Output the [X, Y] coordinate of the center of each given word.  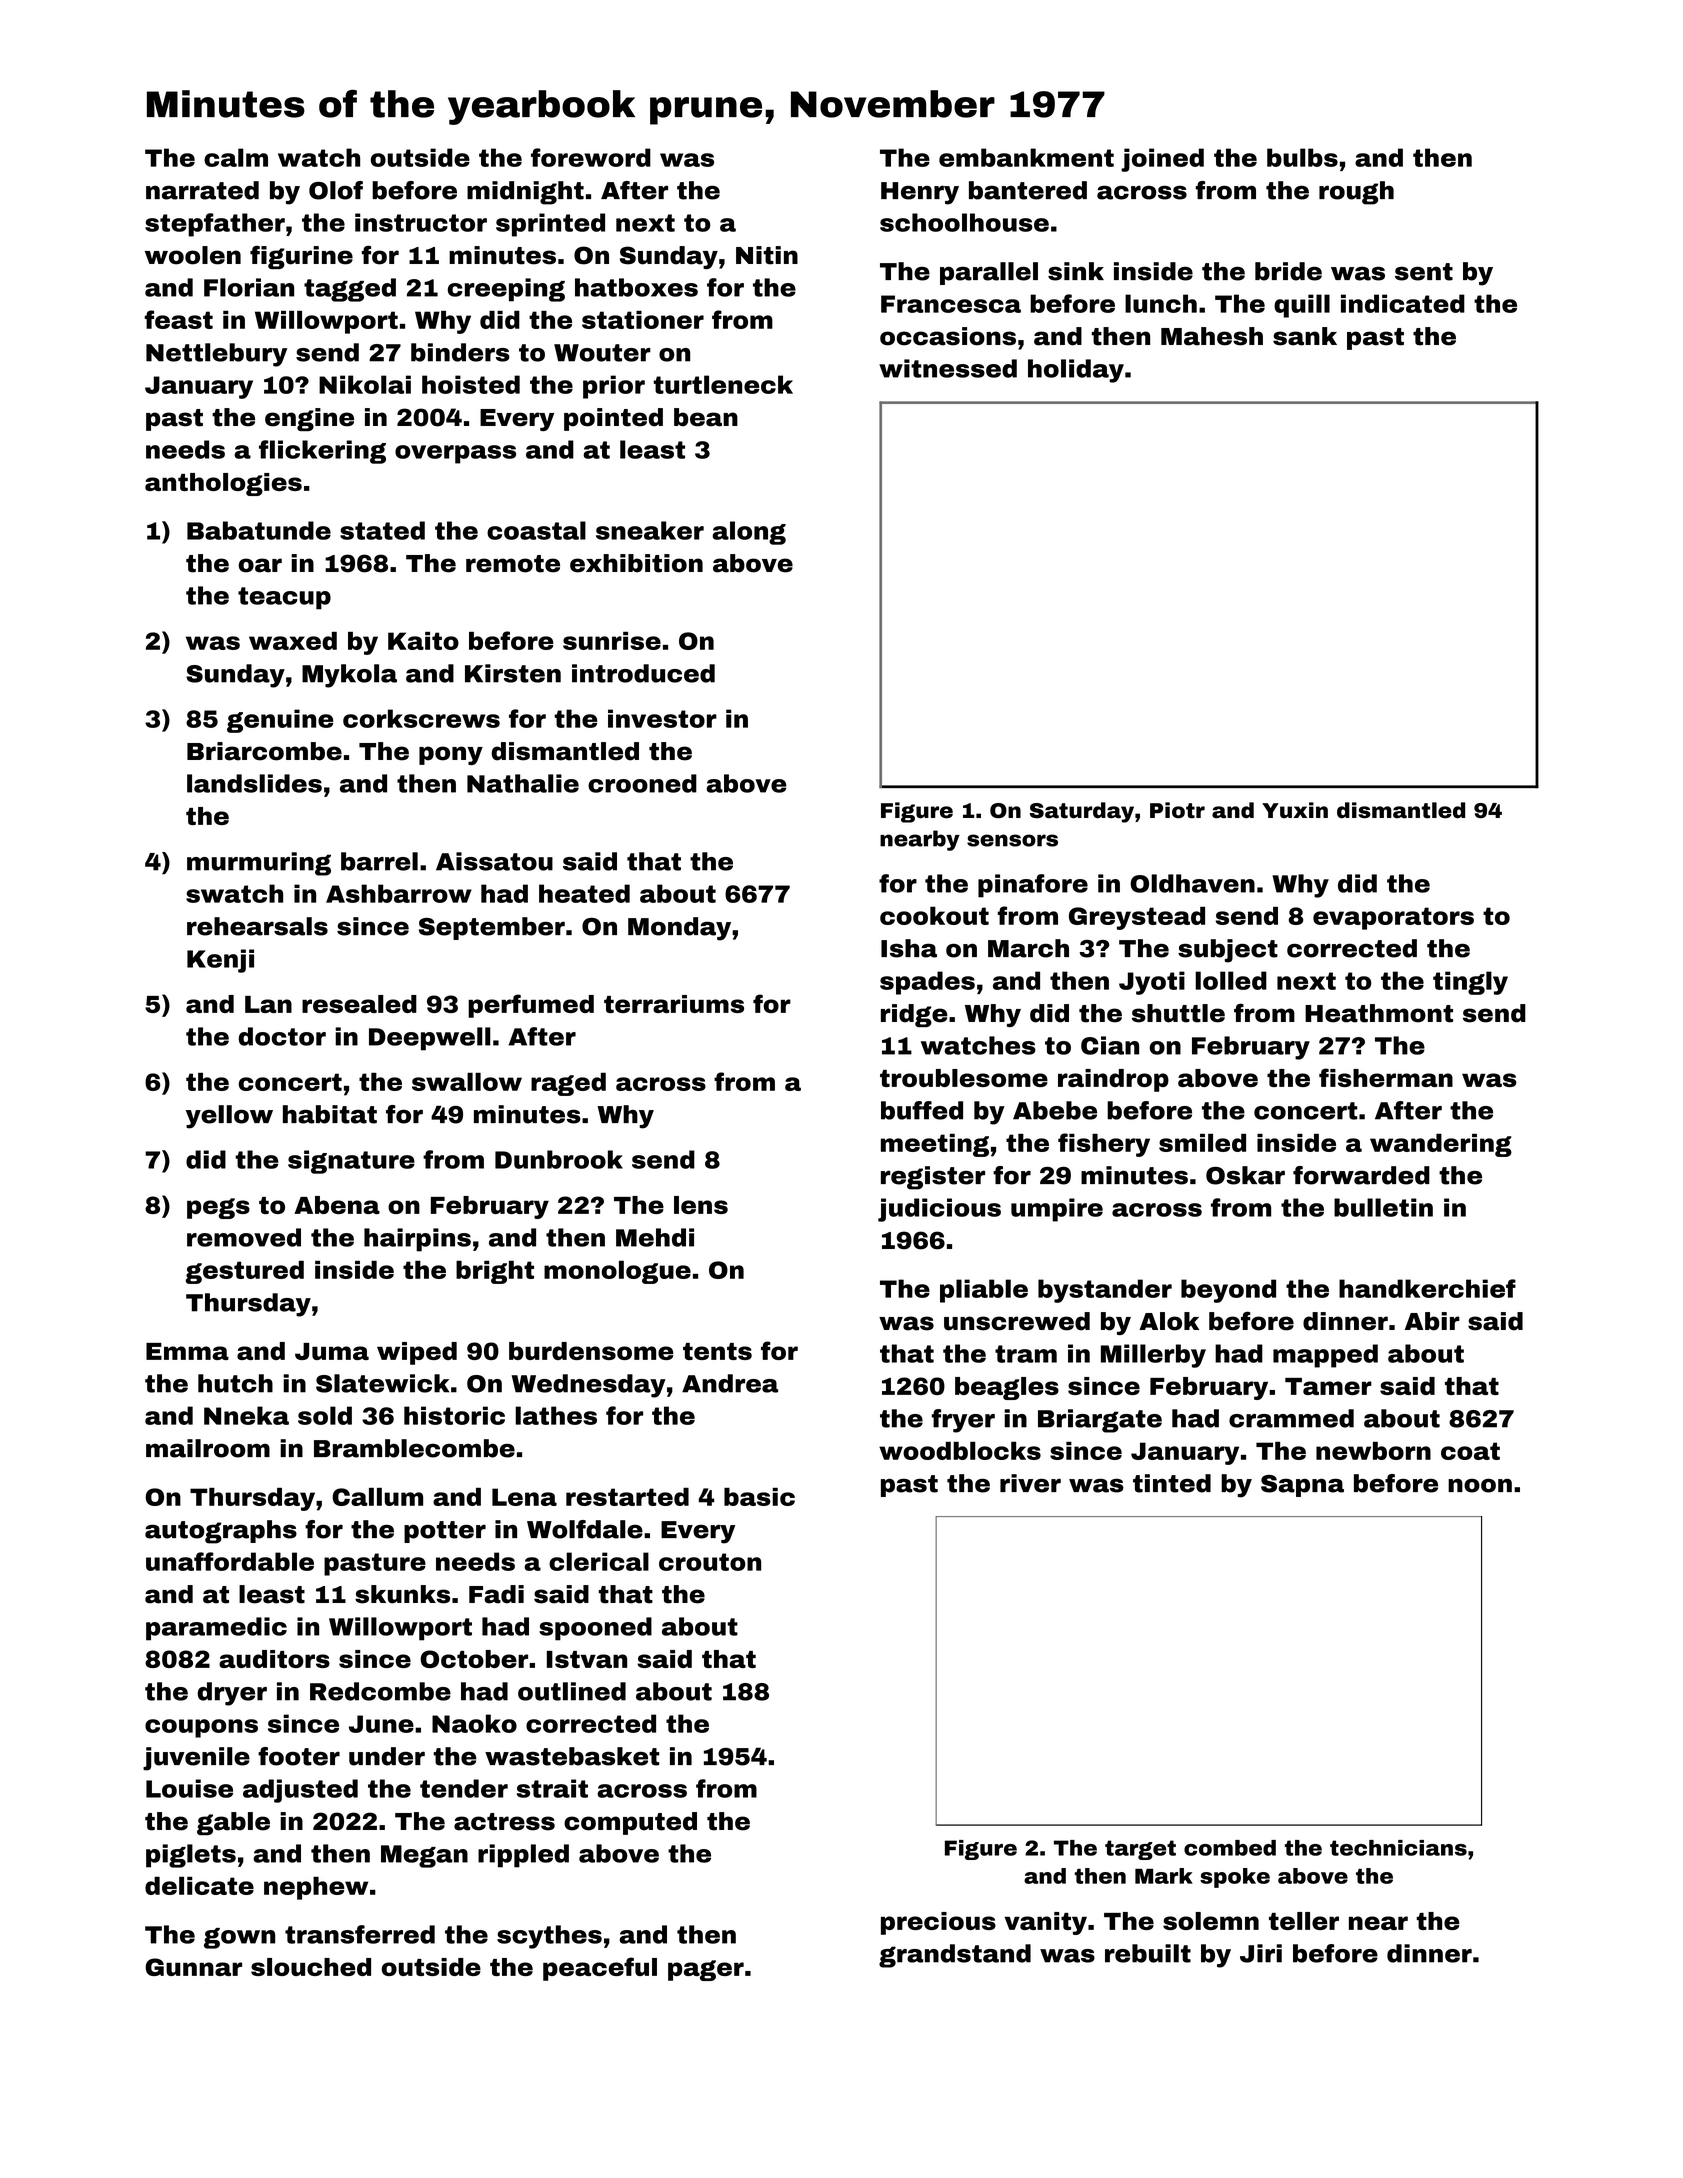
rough [1356, 193]
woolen [193, 255]
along [749, 533]
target [1140, 1850]
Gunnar [193, 1967]
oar [260, 565]
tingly [1470, 983]
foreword [591, 157]
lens [701, 1205]
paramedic [216, 1629]
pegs [218, 1208]
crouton [710, 1562]
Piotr [1177, 810]
